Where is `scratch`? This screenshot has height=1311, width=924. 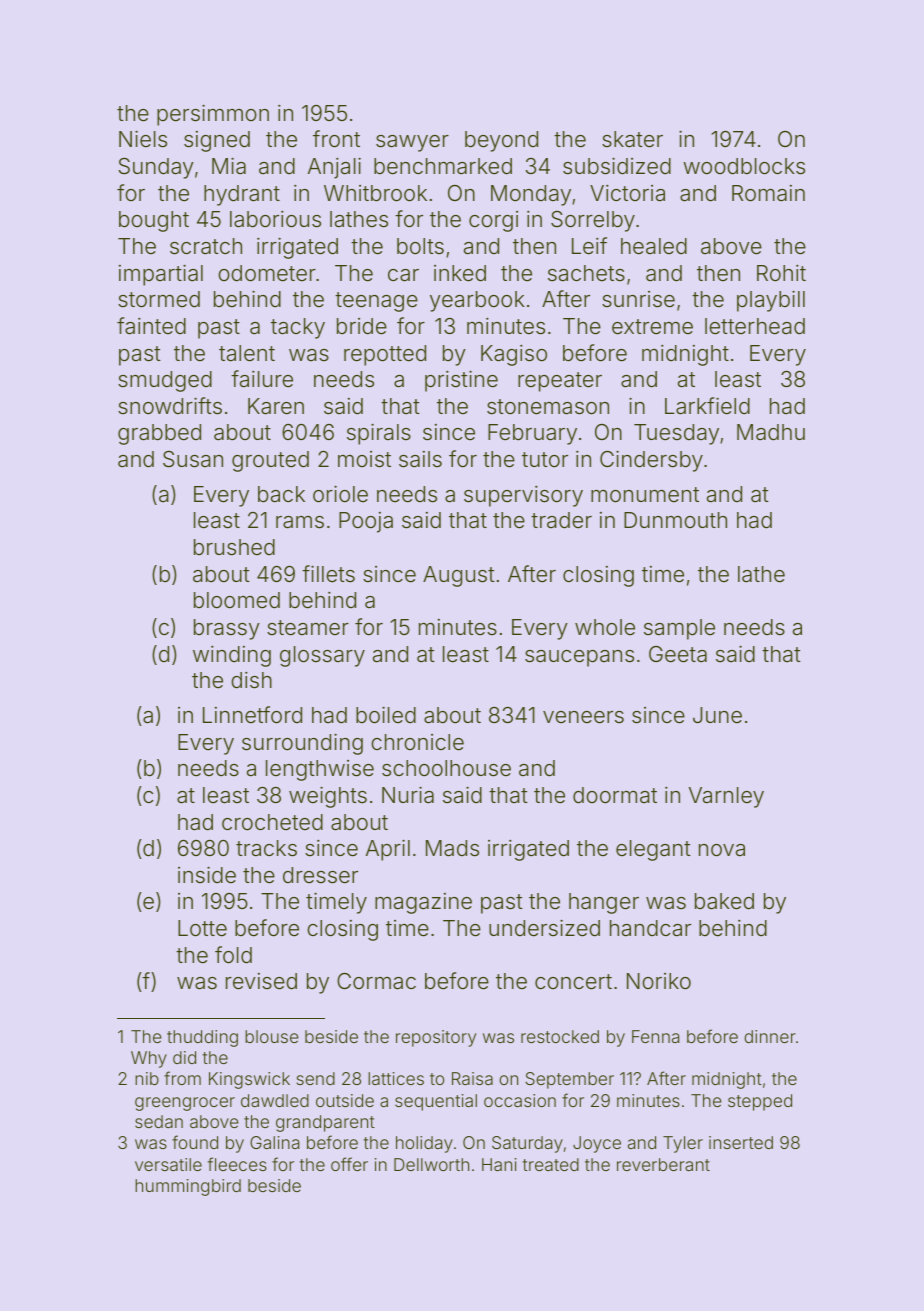 scratch is located at coordinates (206, 246).
